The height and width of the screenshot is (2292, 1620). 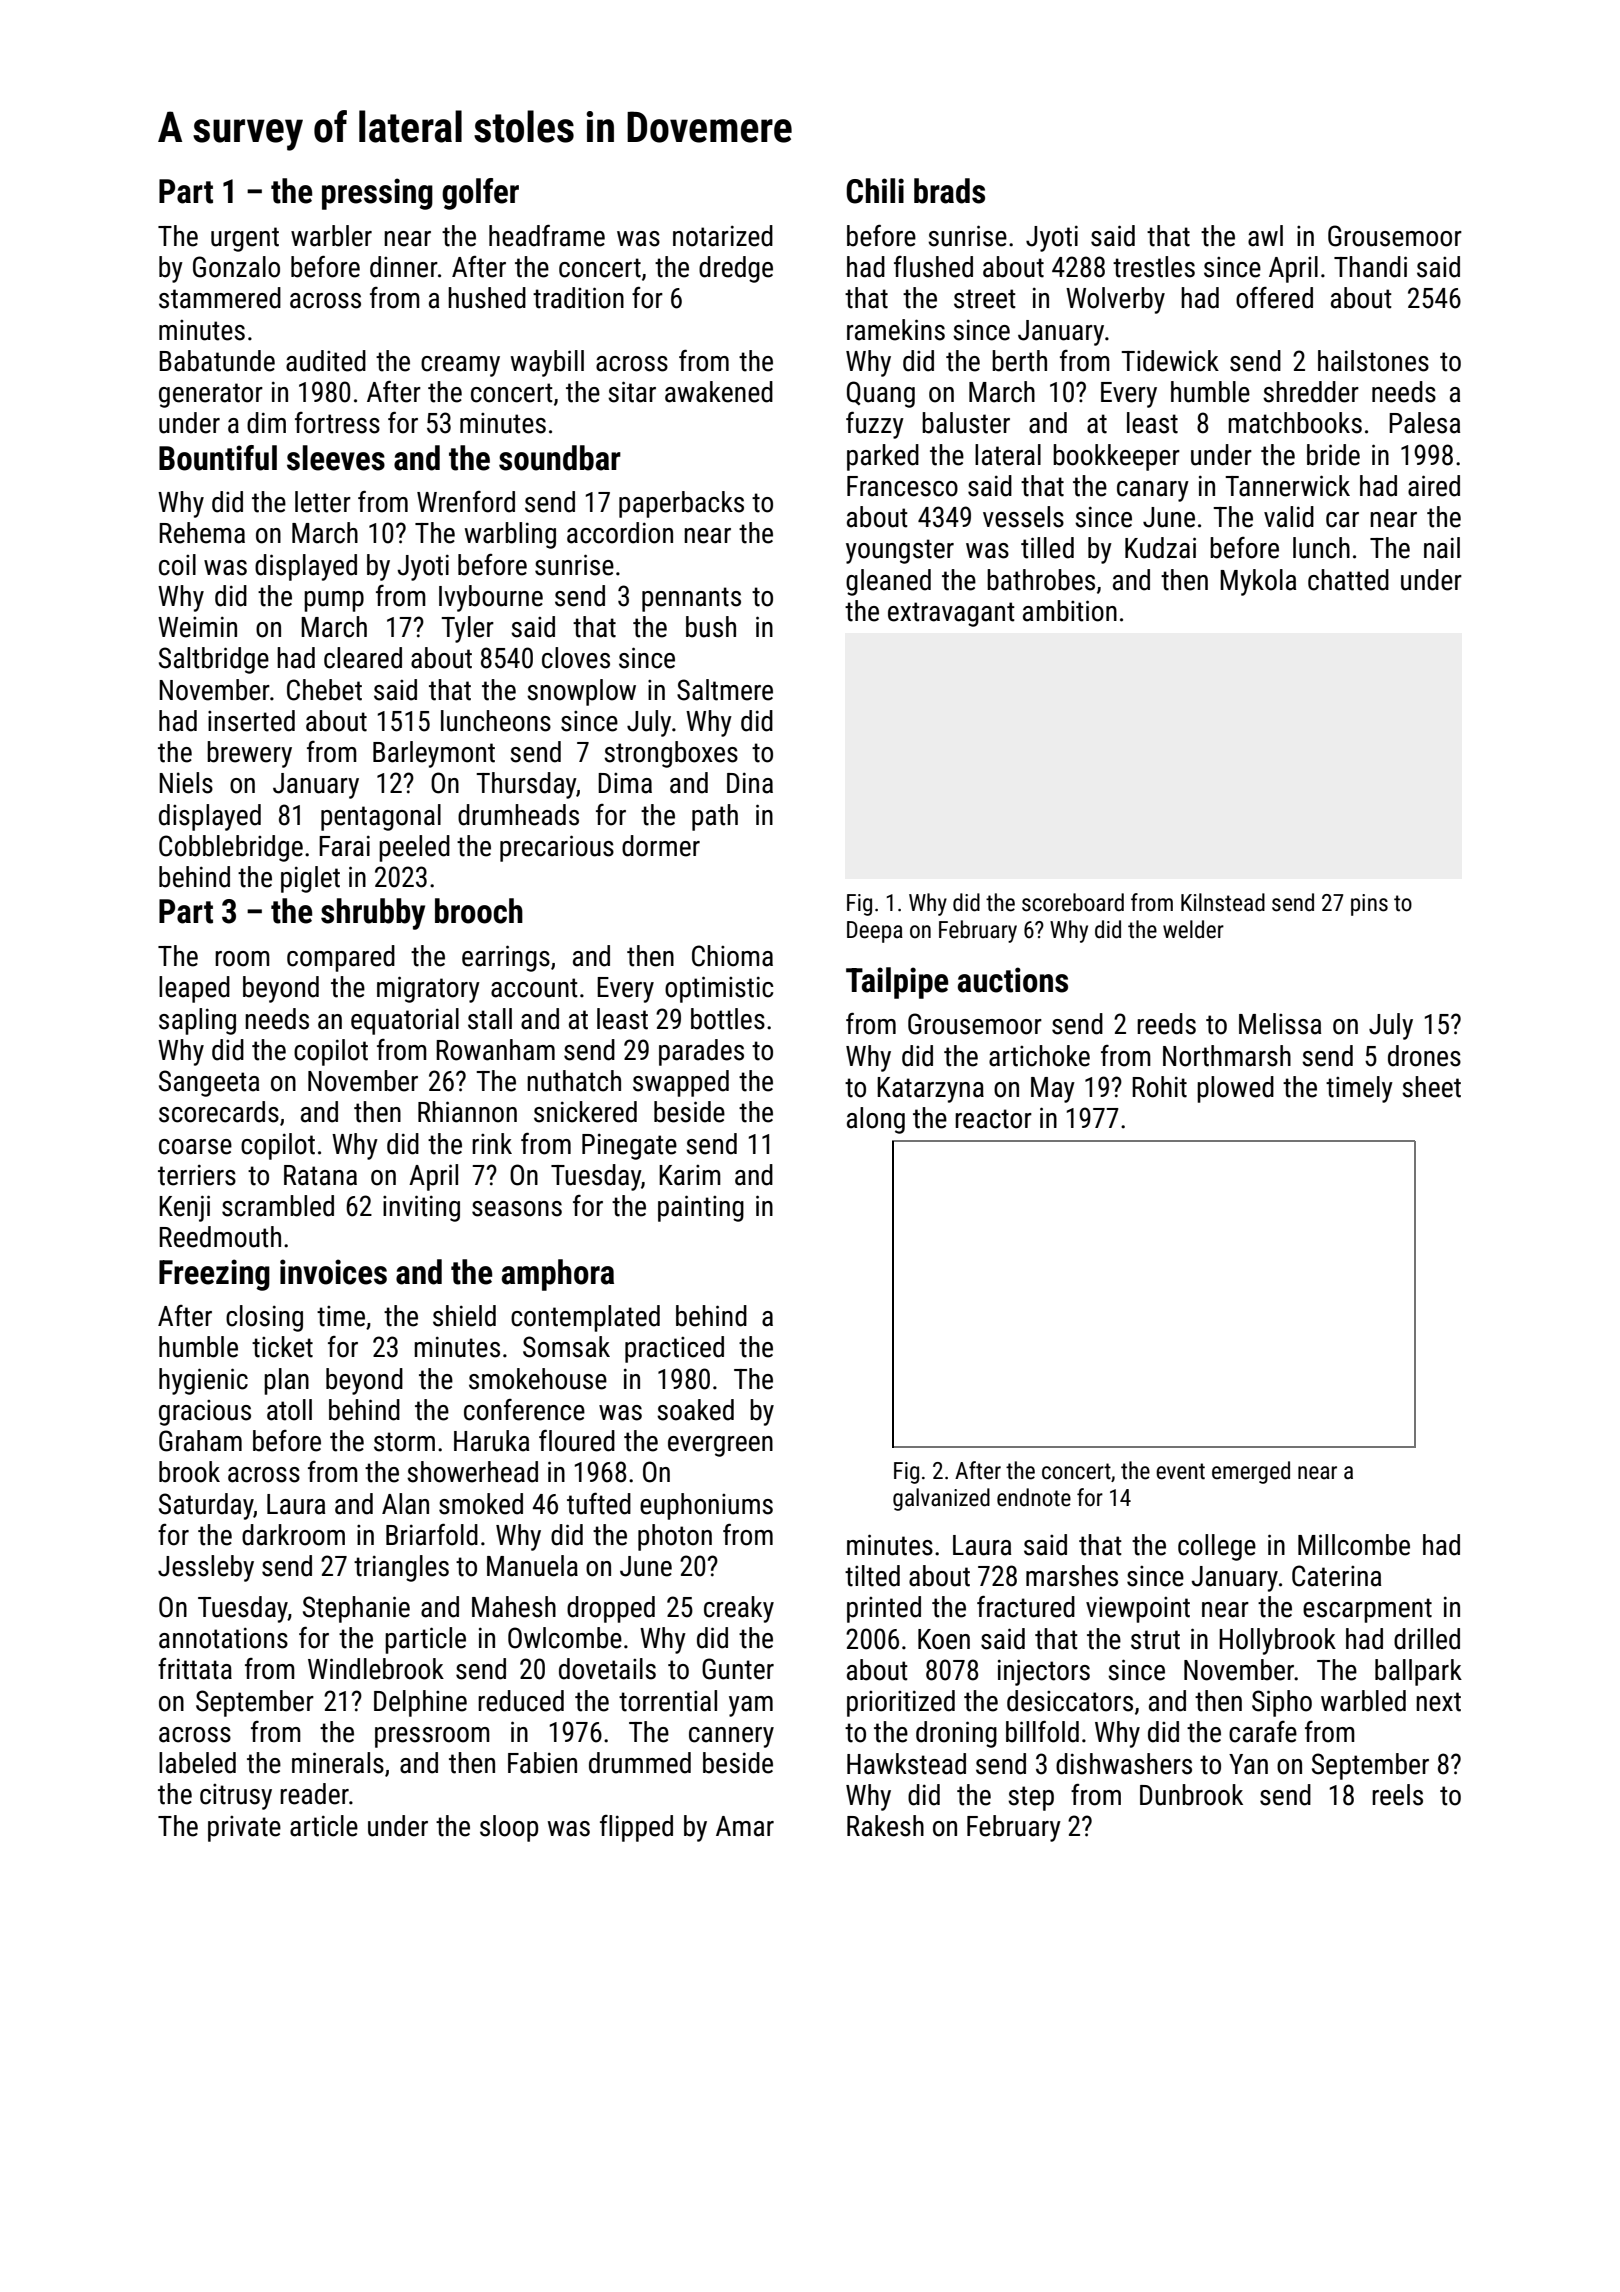 I want to click on Barleymont, so click(x=434, y=754).
